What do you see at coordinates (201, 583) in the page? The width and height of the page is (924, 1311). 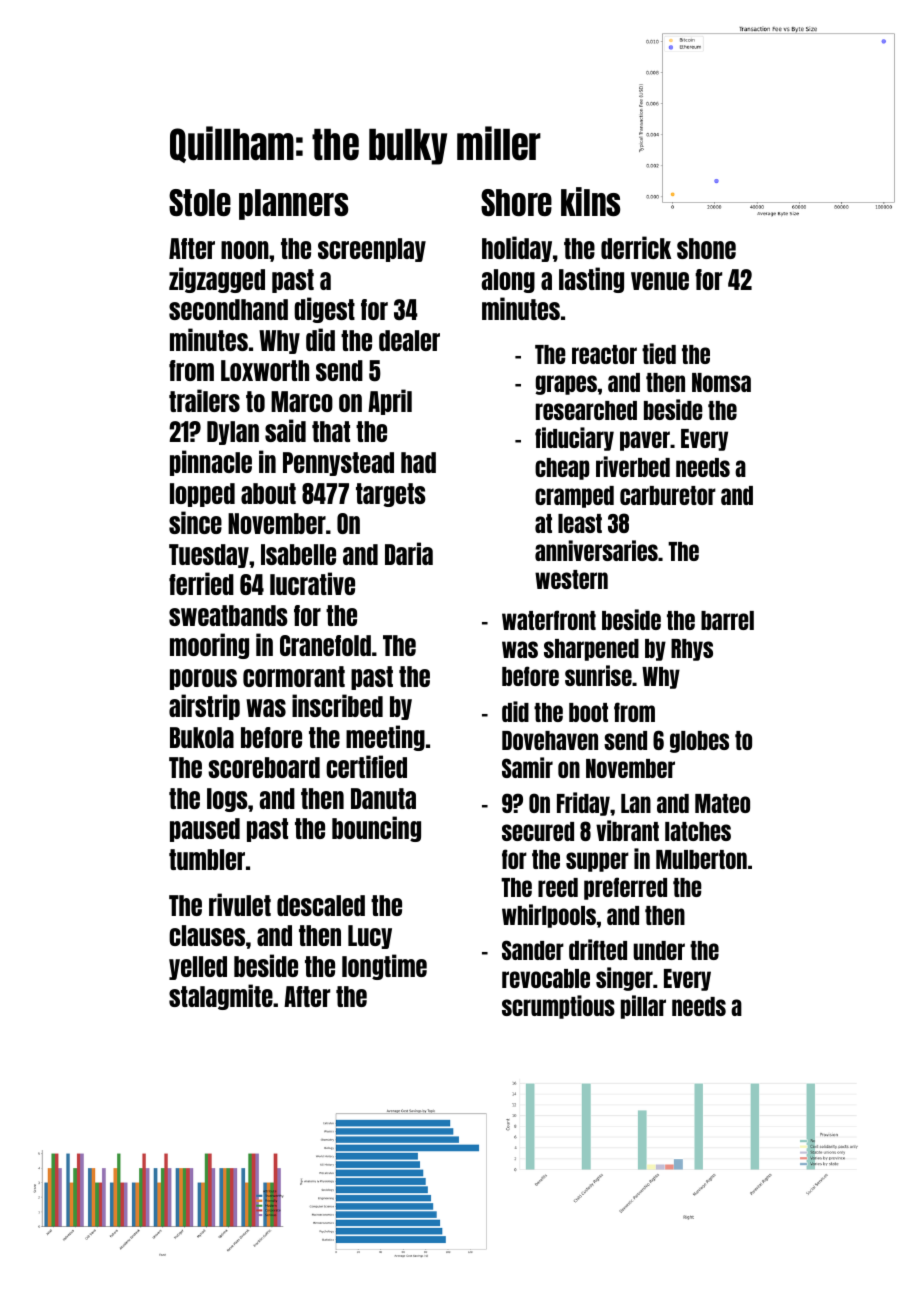 I see `ferried` at bounding box center [201, 583].
